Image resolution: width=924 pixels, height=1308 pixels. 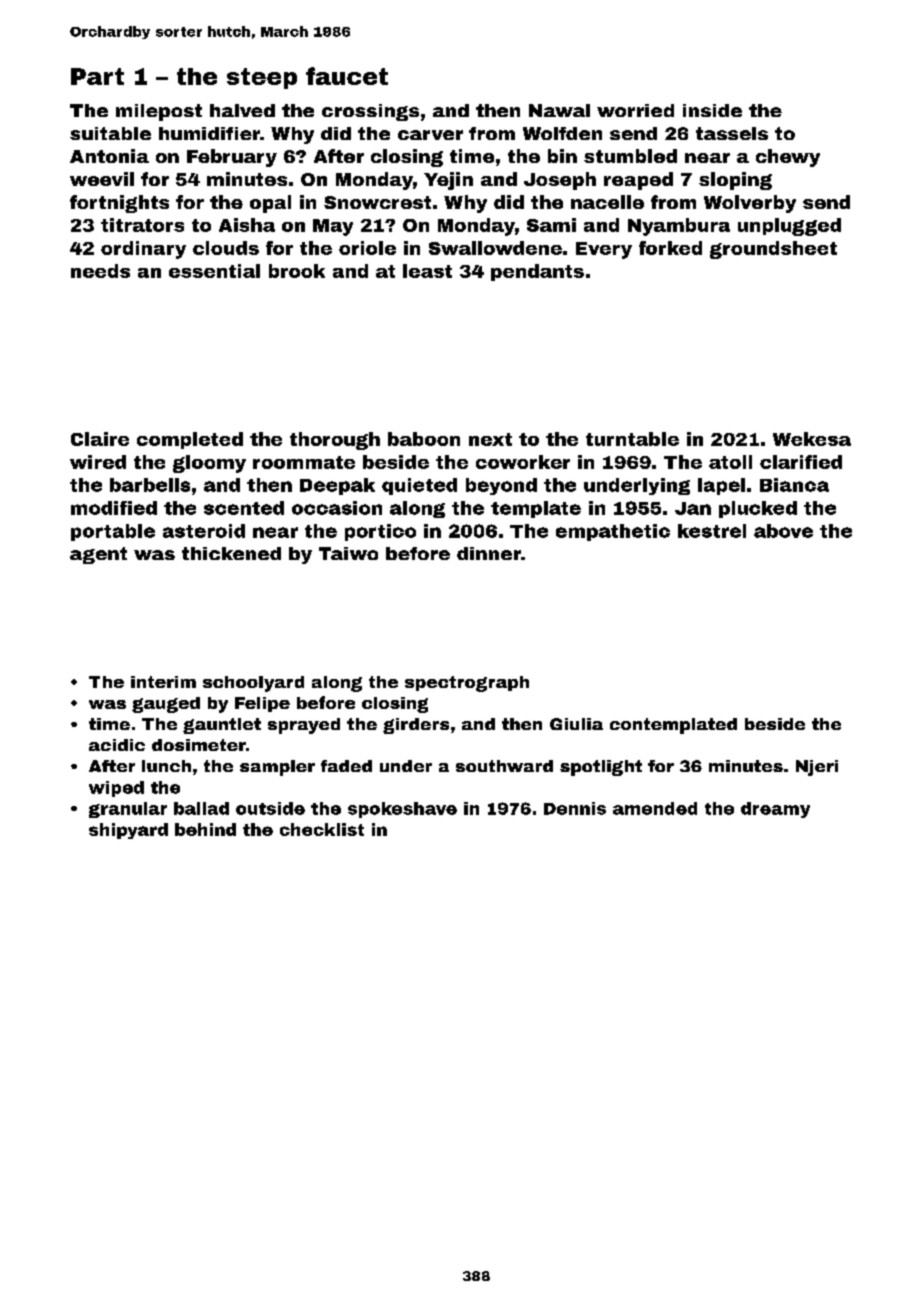 What do you see at coordinates (128, 810) in the screenshot?
I see `granular` at bounding box center [128, 810].
